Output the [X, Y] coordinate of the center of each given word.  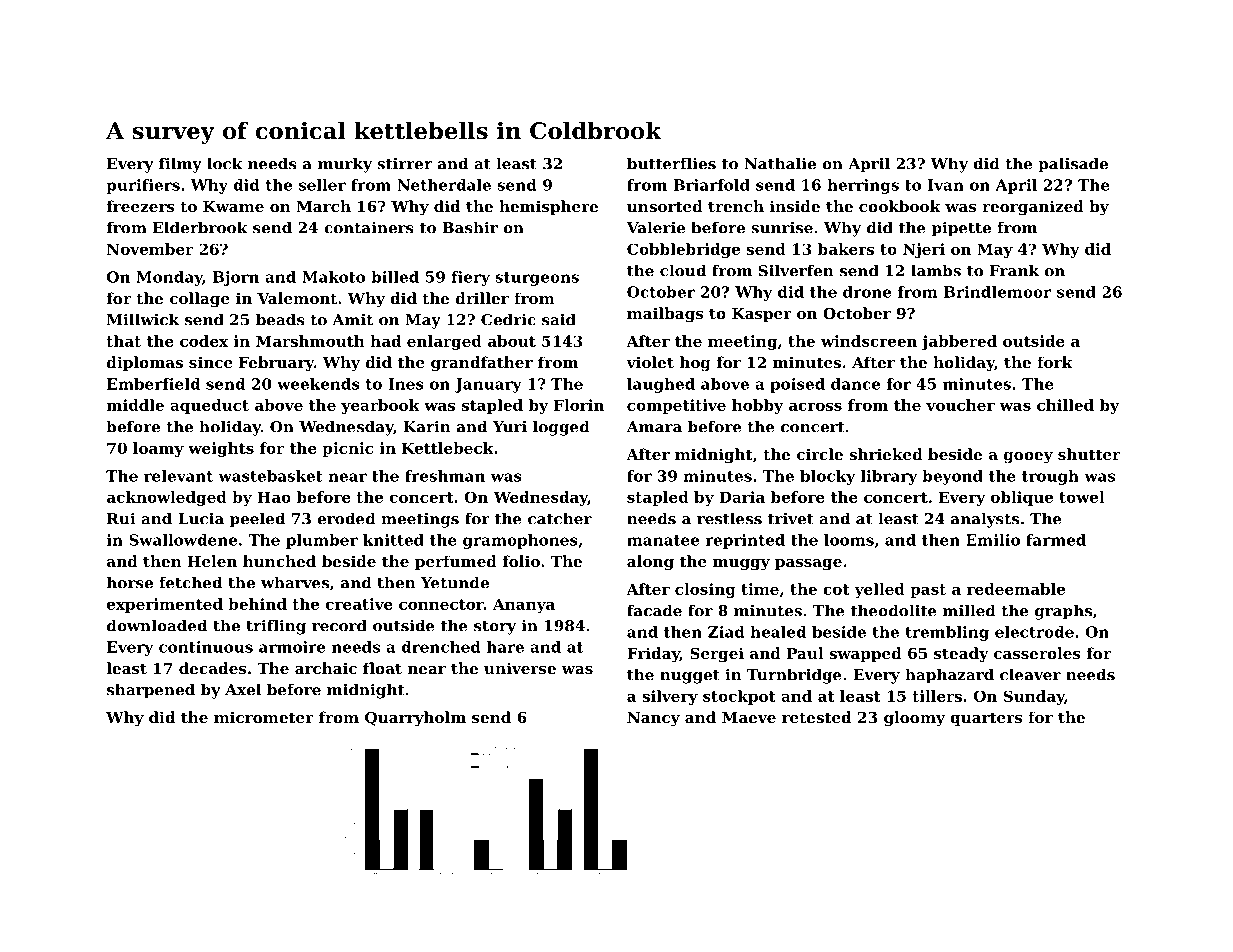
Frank [1014, 270]
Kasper [762, 315]
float [382, 668]
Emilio [993, 540]
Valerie [655, 227]
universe [520, 668]
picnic [347, 449]
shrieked [886, 454]
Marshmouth [310, 341]
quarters [986, 719]
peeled [257, 520]
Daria [742, 497]
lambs [936, 270]
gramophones [520, 541]
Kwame [233, 206]
